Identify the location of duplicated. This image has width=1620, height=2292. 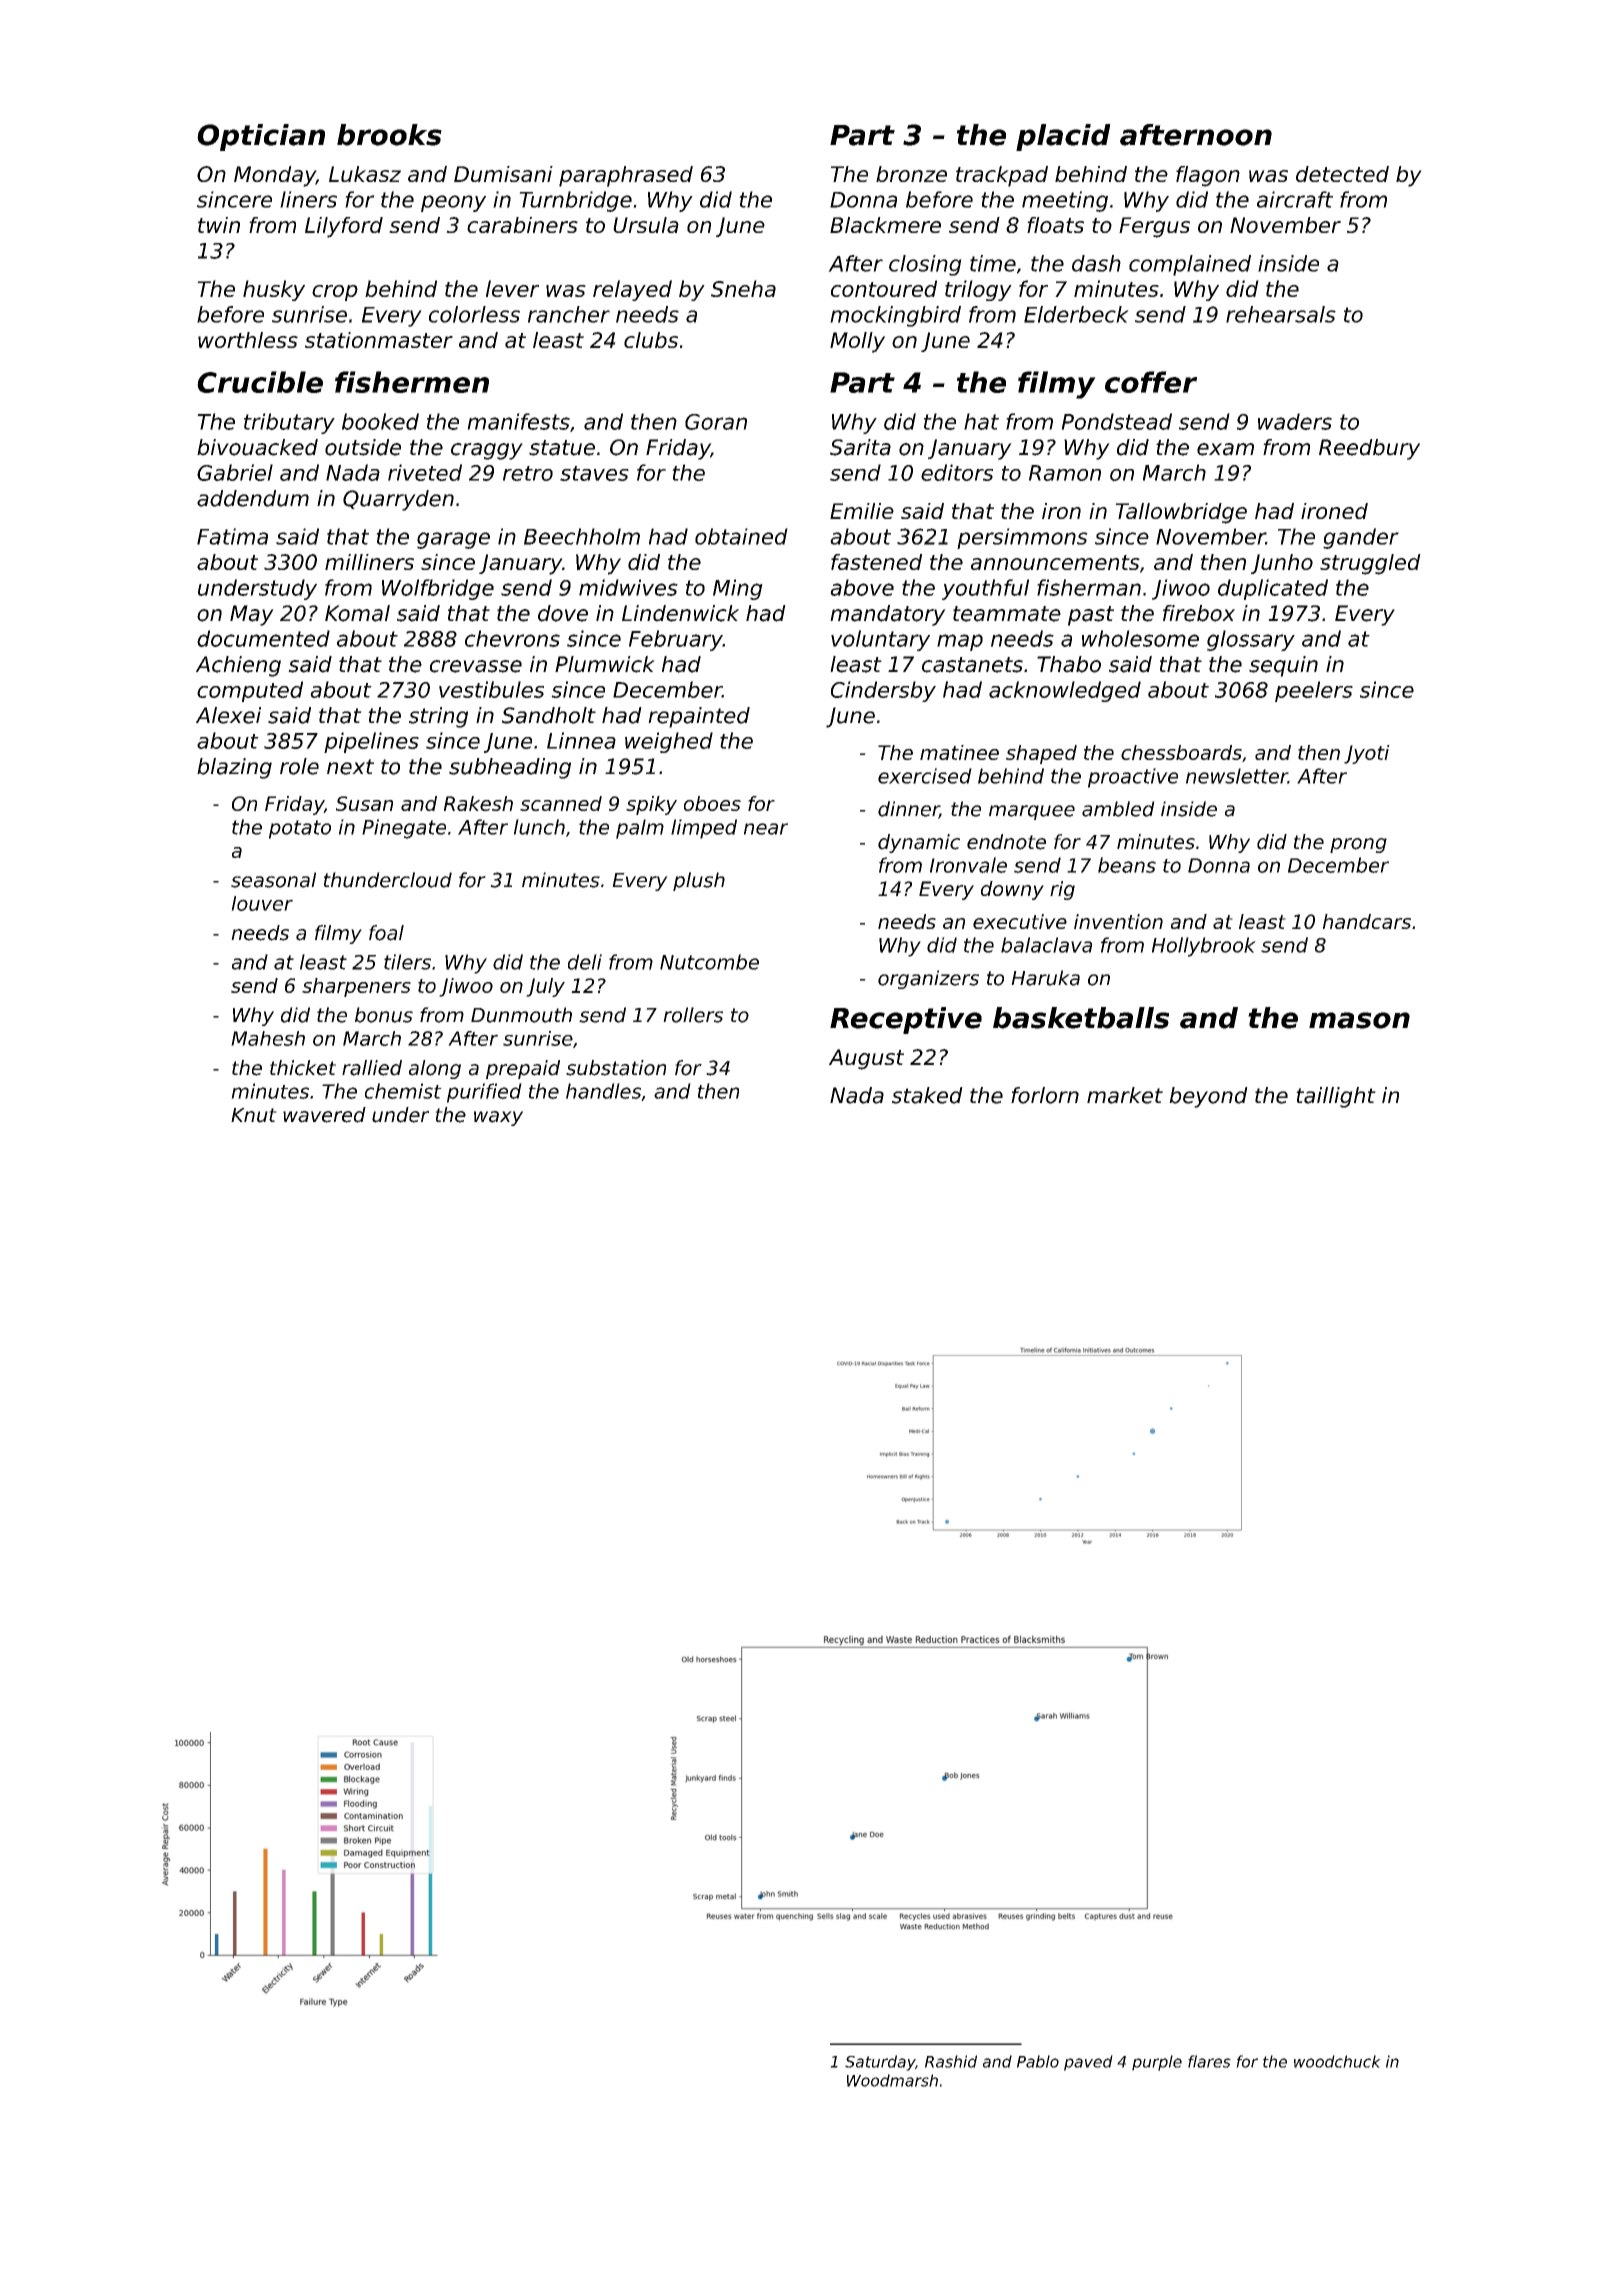
(1273, 589).
